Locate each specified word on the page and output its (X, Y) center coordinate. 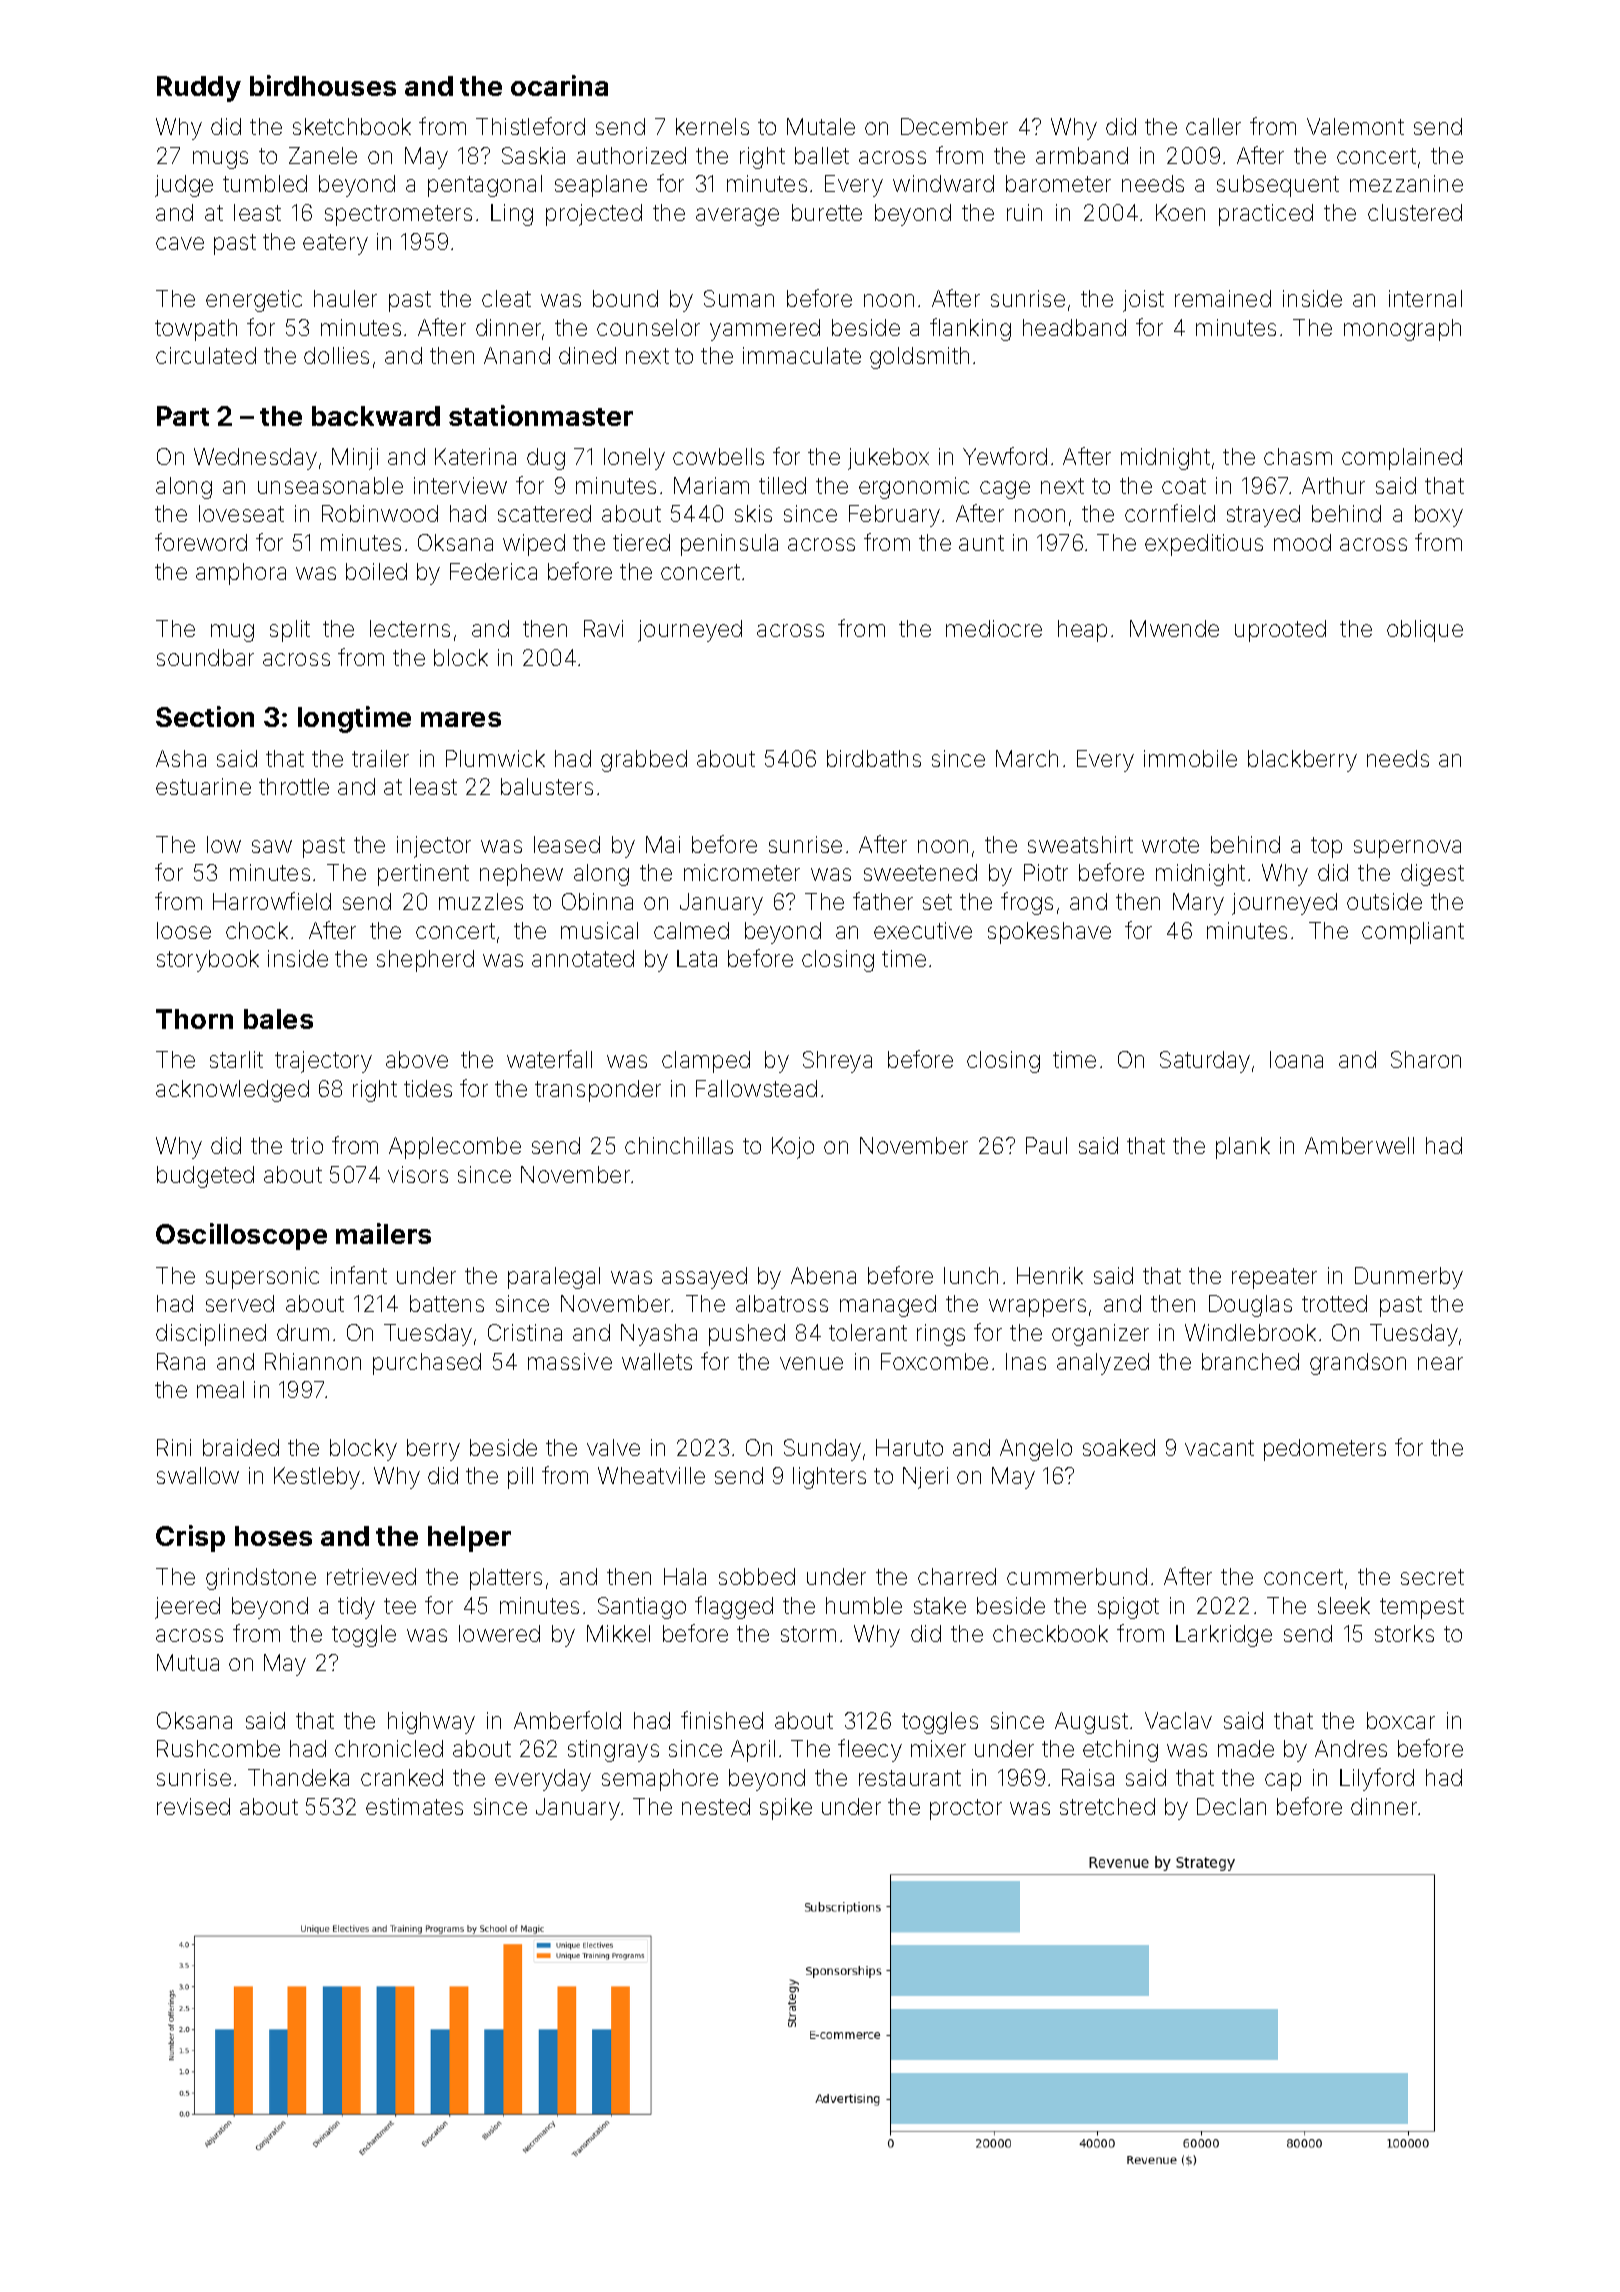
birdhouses (323, 85)
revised (193, 1806)
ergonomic (914, 488)
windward (943, 183)
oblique (1425, 631)
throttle (294, 786)
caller (1213, 126)
